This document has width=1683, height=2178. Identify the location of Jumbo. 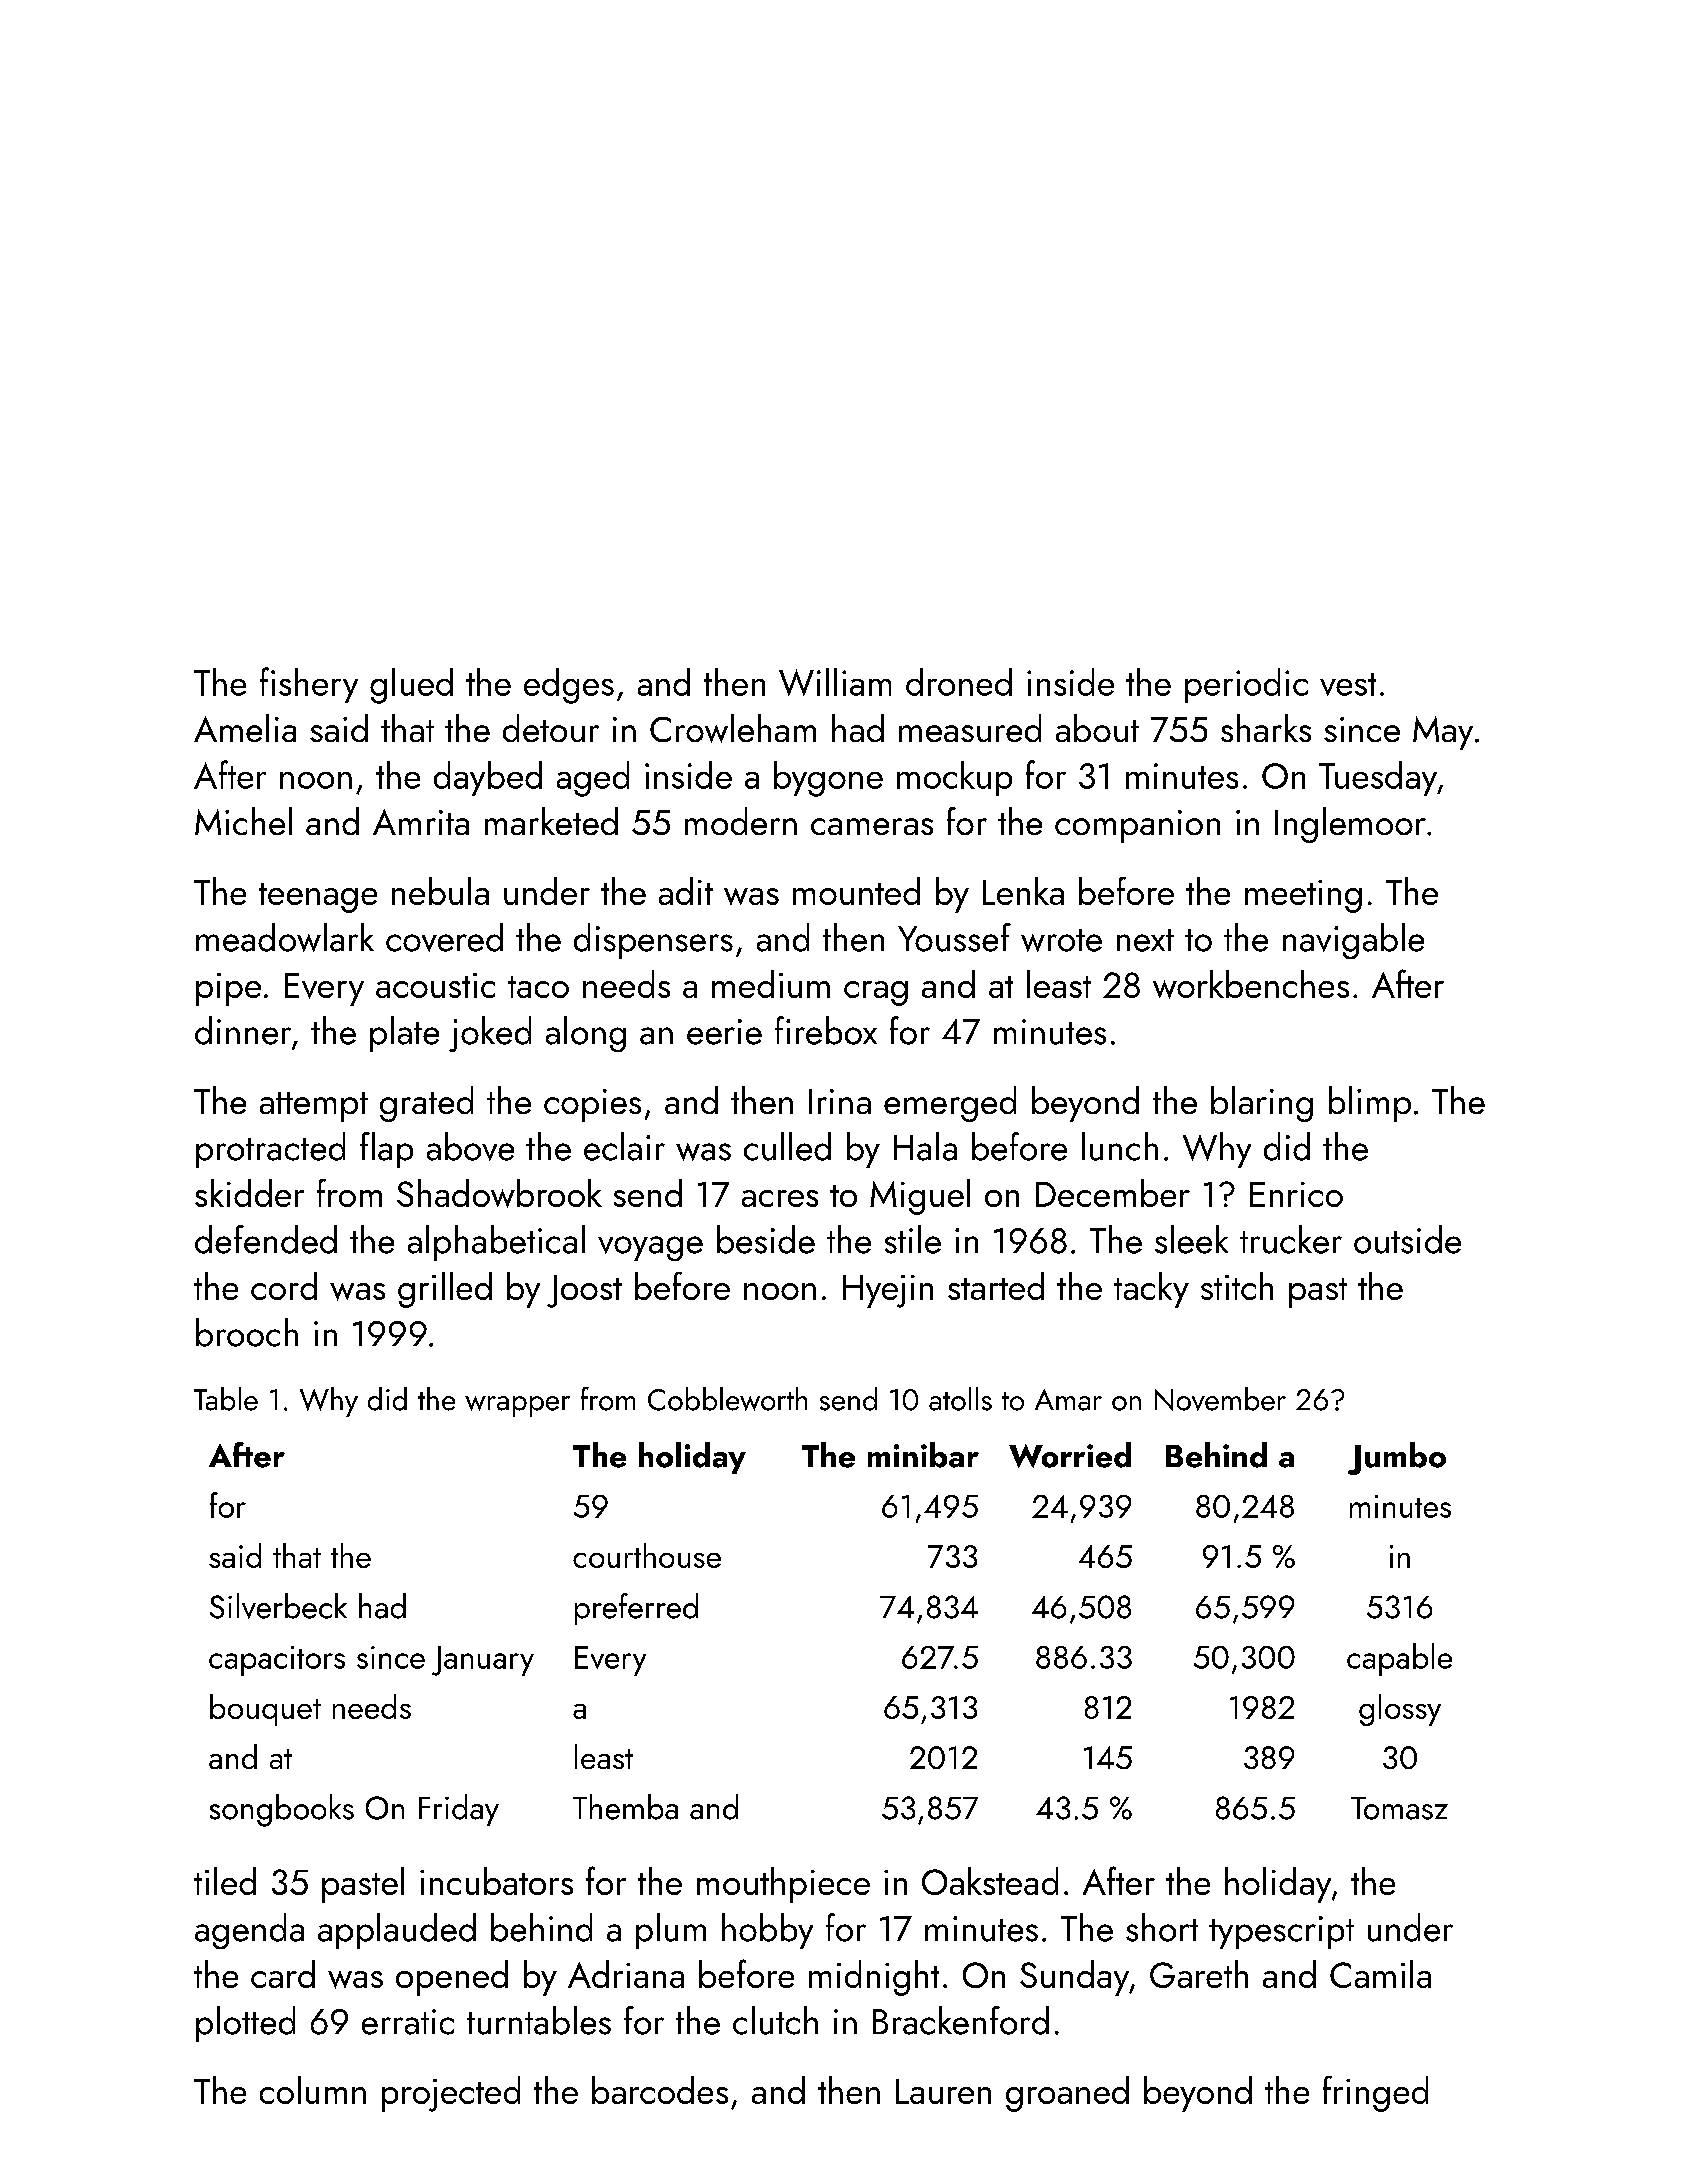
(1397, 1458).
